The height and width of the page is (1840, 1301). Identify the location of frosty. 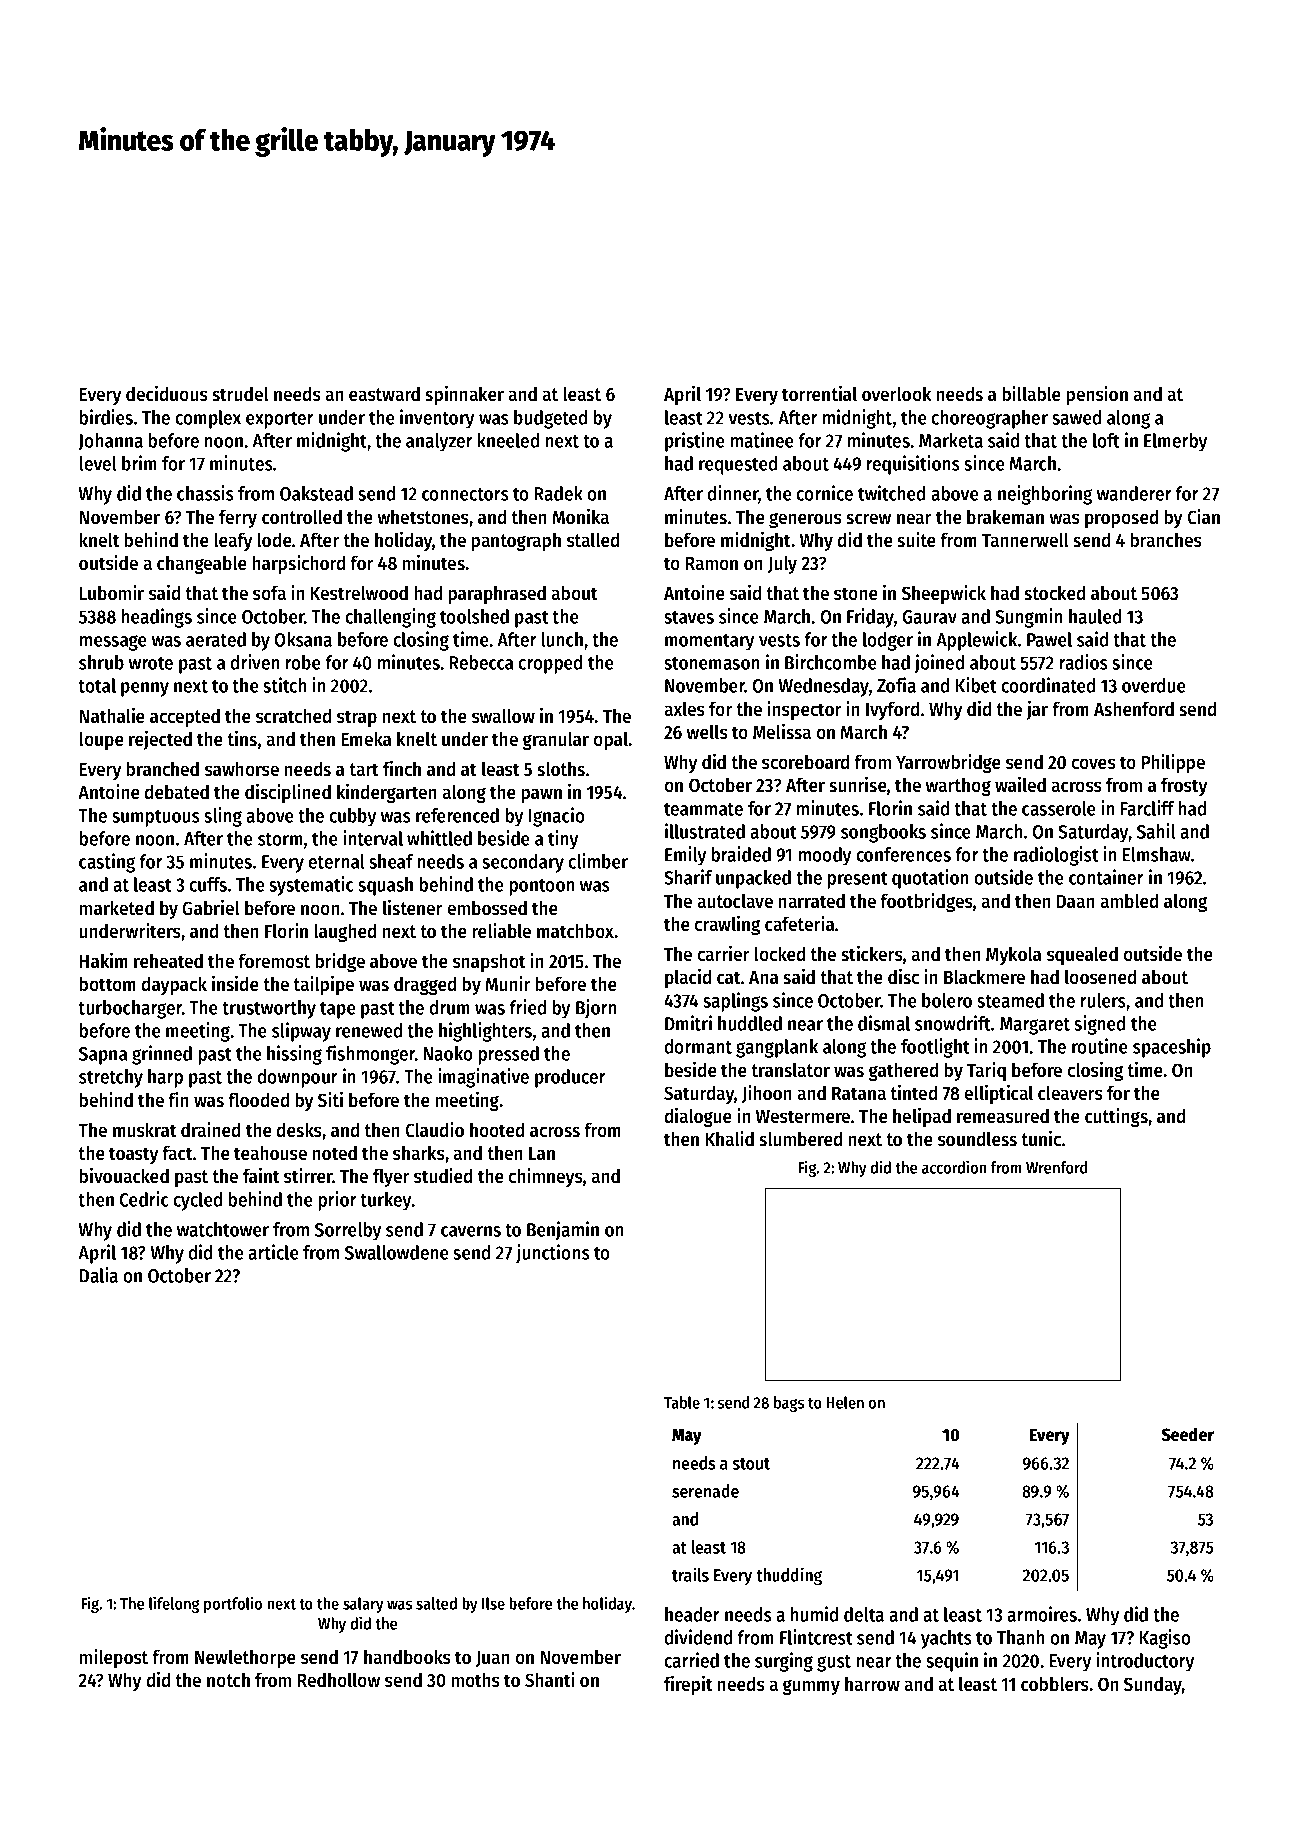
(1184, 786).
